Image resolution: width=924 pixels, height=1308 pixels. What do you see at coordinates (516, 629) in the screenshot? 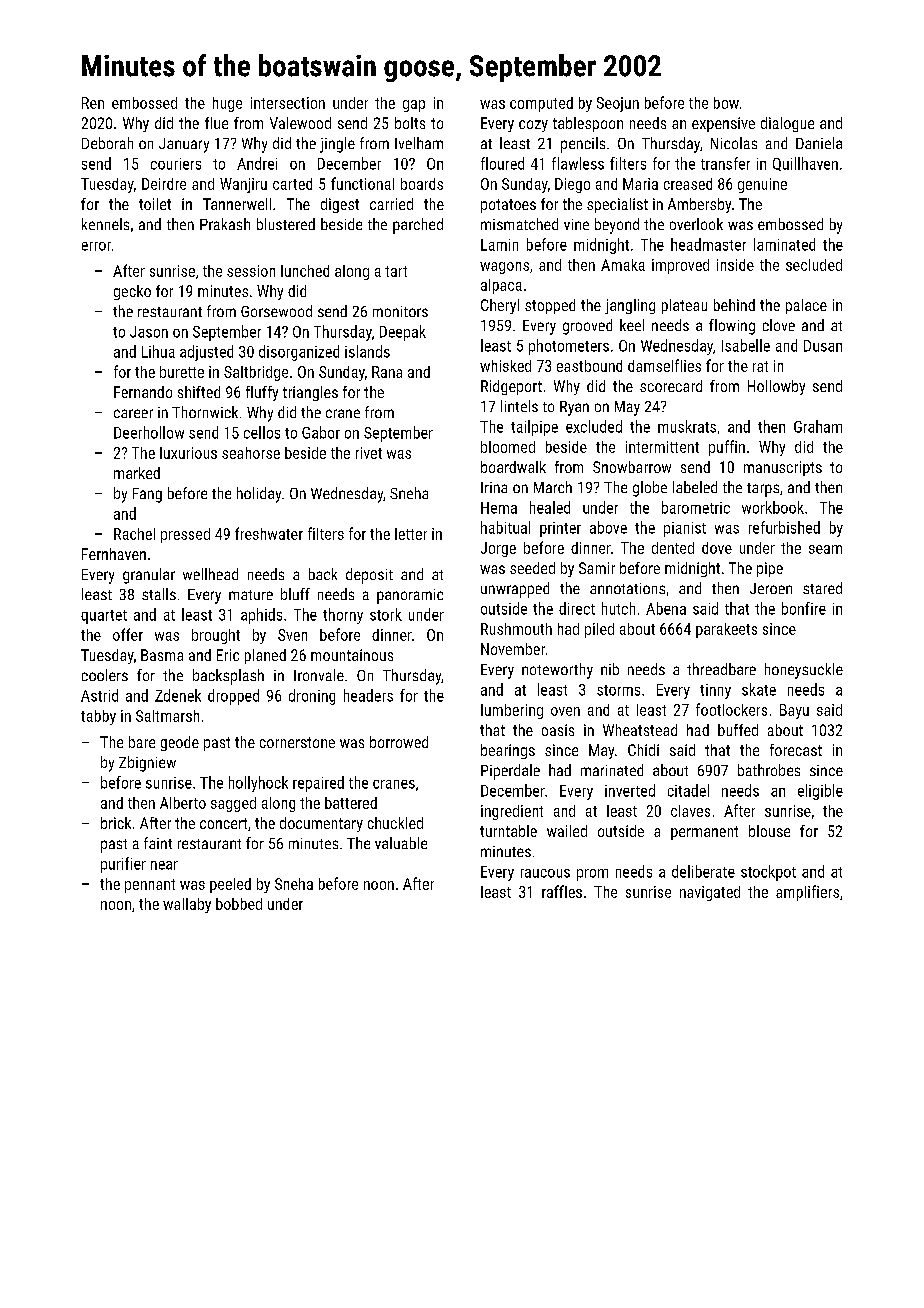
I see `Rushmouth` at bounding box center [516, 629].
